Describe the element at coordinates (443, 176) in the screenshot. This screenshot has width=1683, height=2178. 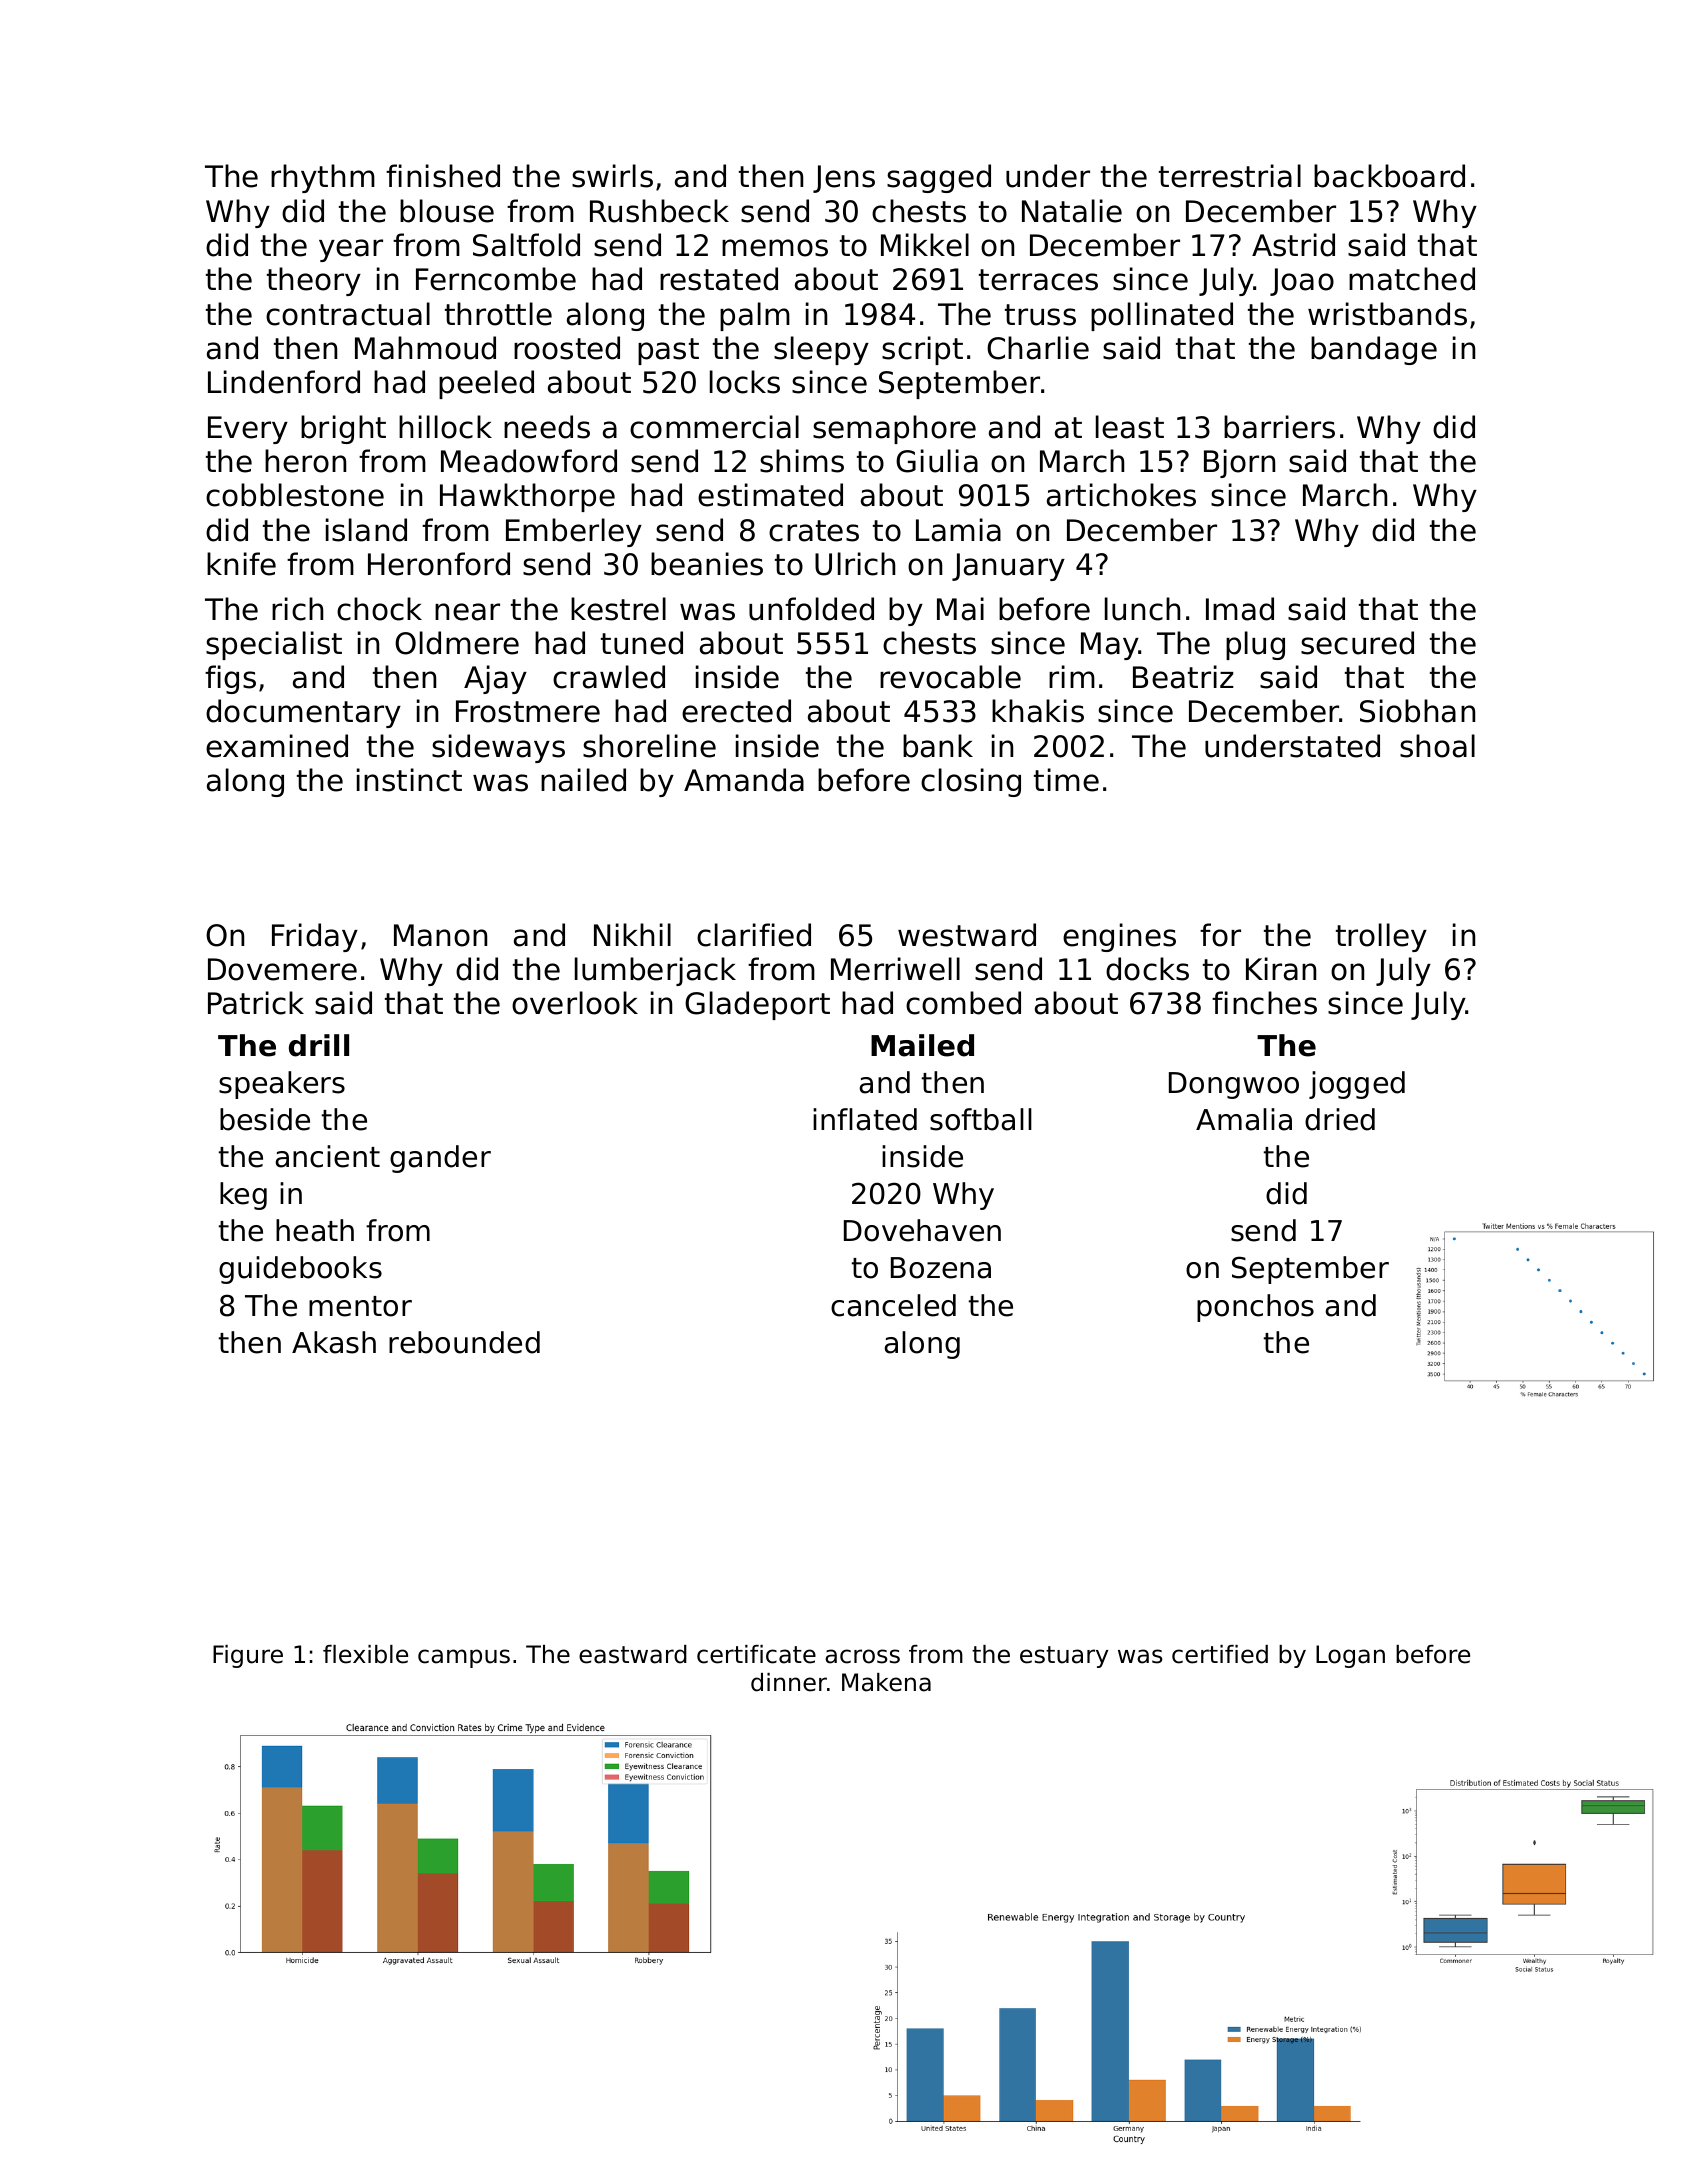
I see `finished` at that location.
